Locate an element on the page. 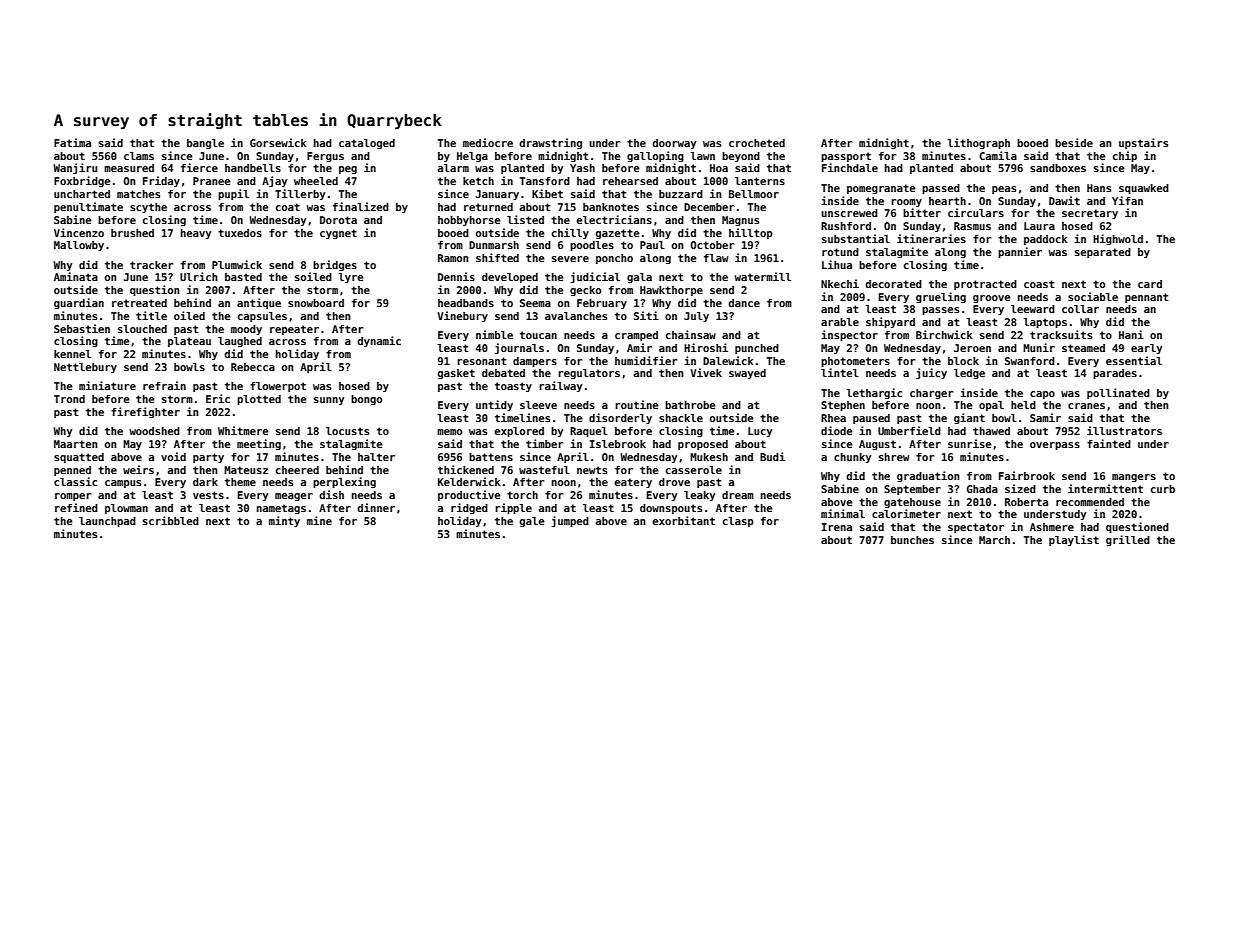 The height and width of the image is (952, 1233). dinner is located at coordinates (376, 507).
